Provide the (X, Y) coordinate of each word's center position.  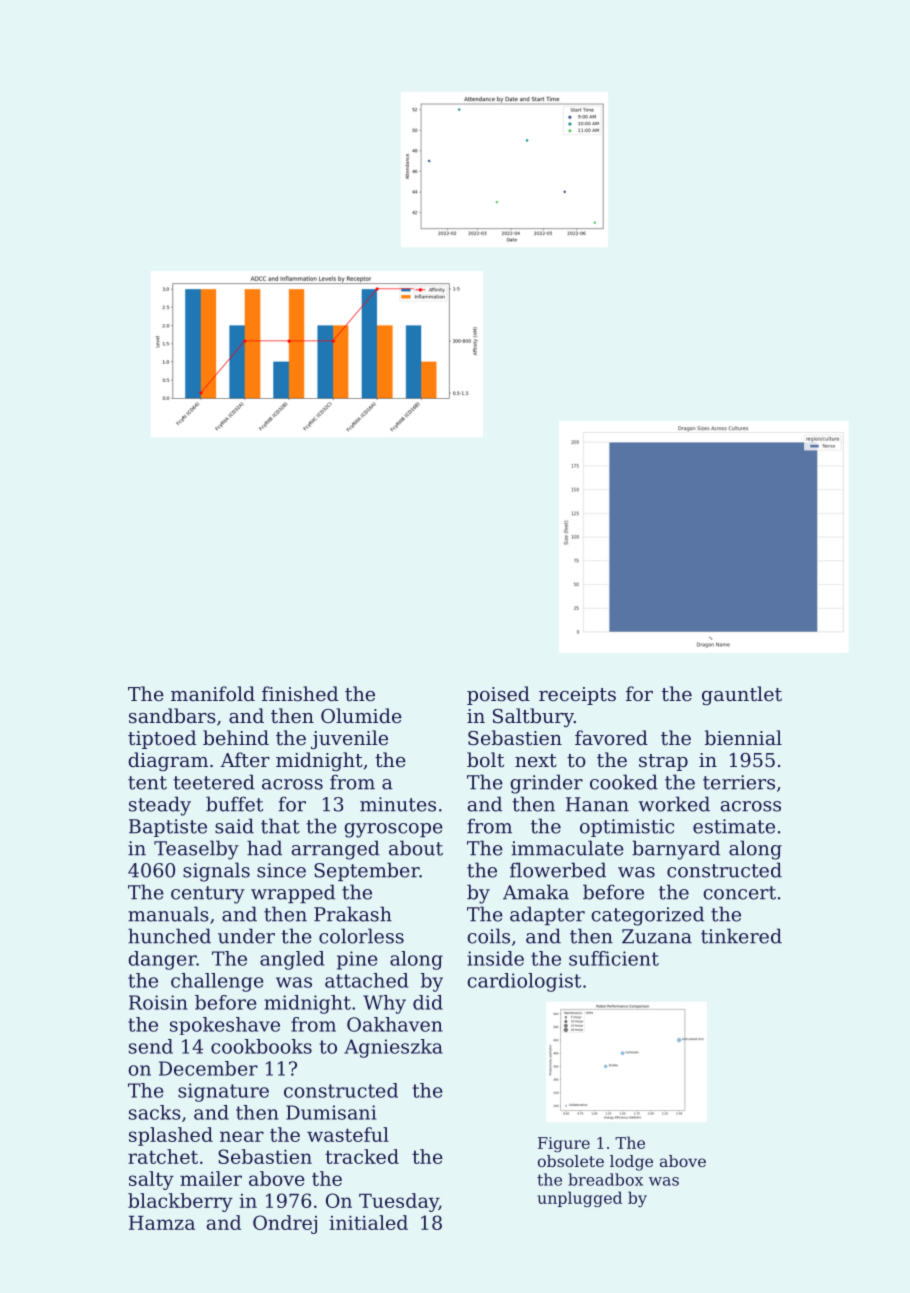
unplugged (579, 1199)
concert (739, 893)
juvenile (349, 739)
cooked (624, 782)
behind (236, 737)
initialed (368, 1222)
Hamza (162, 1223)
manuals (168, 914)
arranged (336, 850)
